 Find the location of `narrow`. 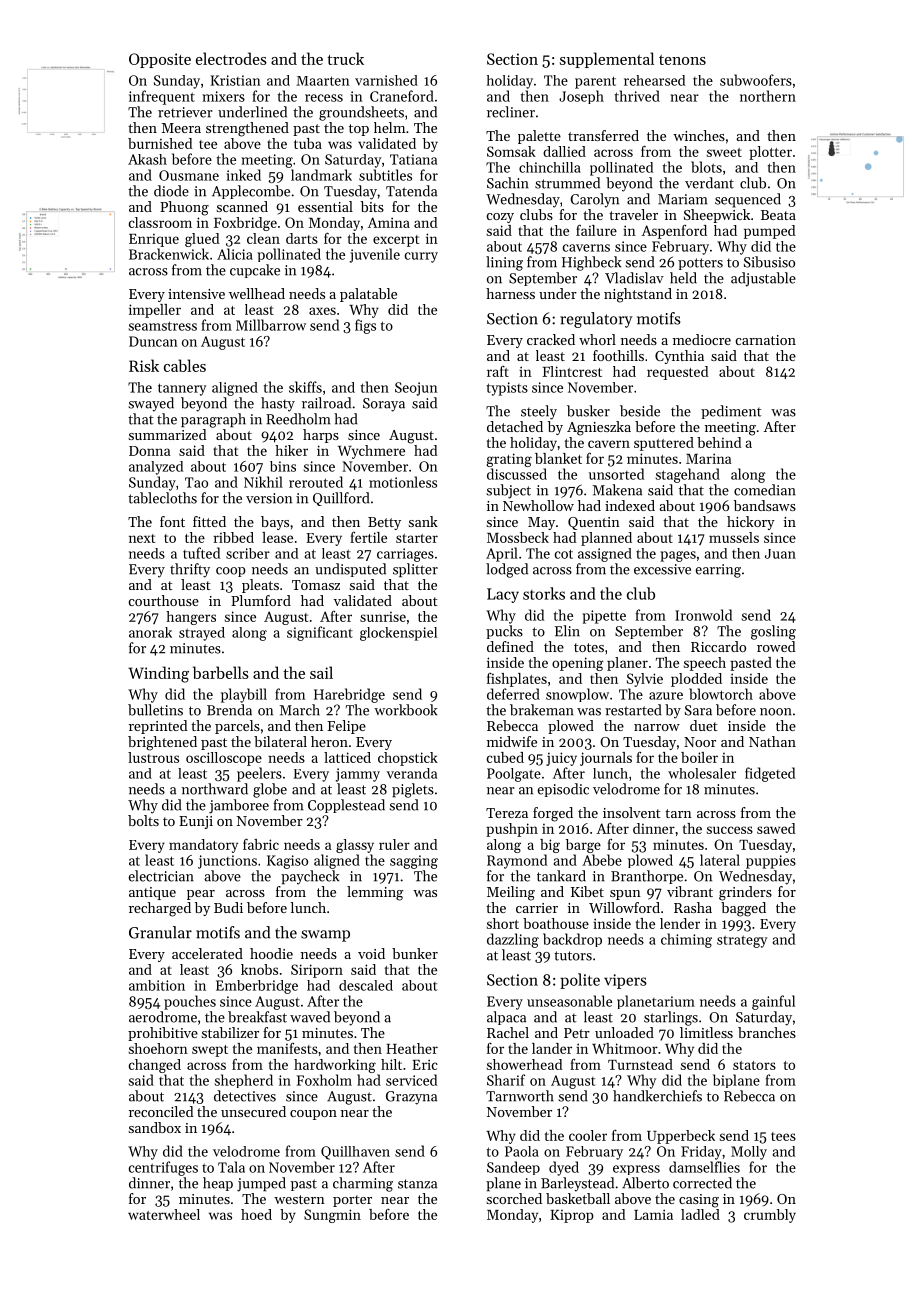

narrow is located at coordinates (657, 727).
